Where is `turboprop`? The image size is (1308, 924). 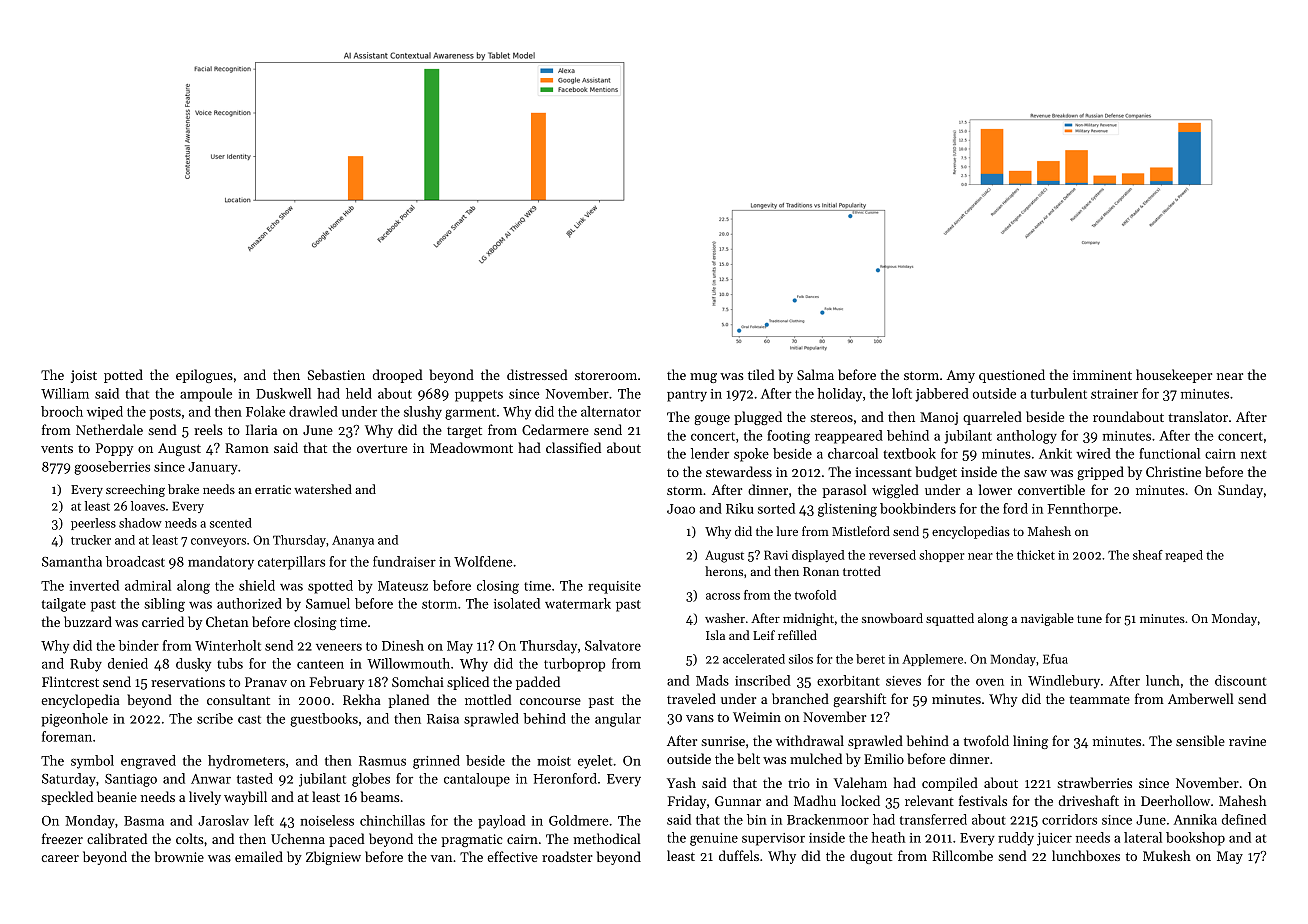 turboprop is located at coordinates (574, 665).
